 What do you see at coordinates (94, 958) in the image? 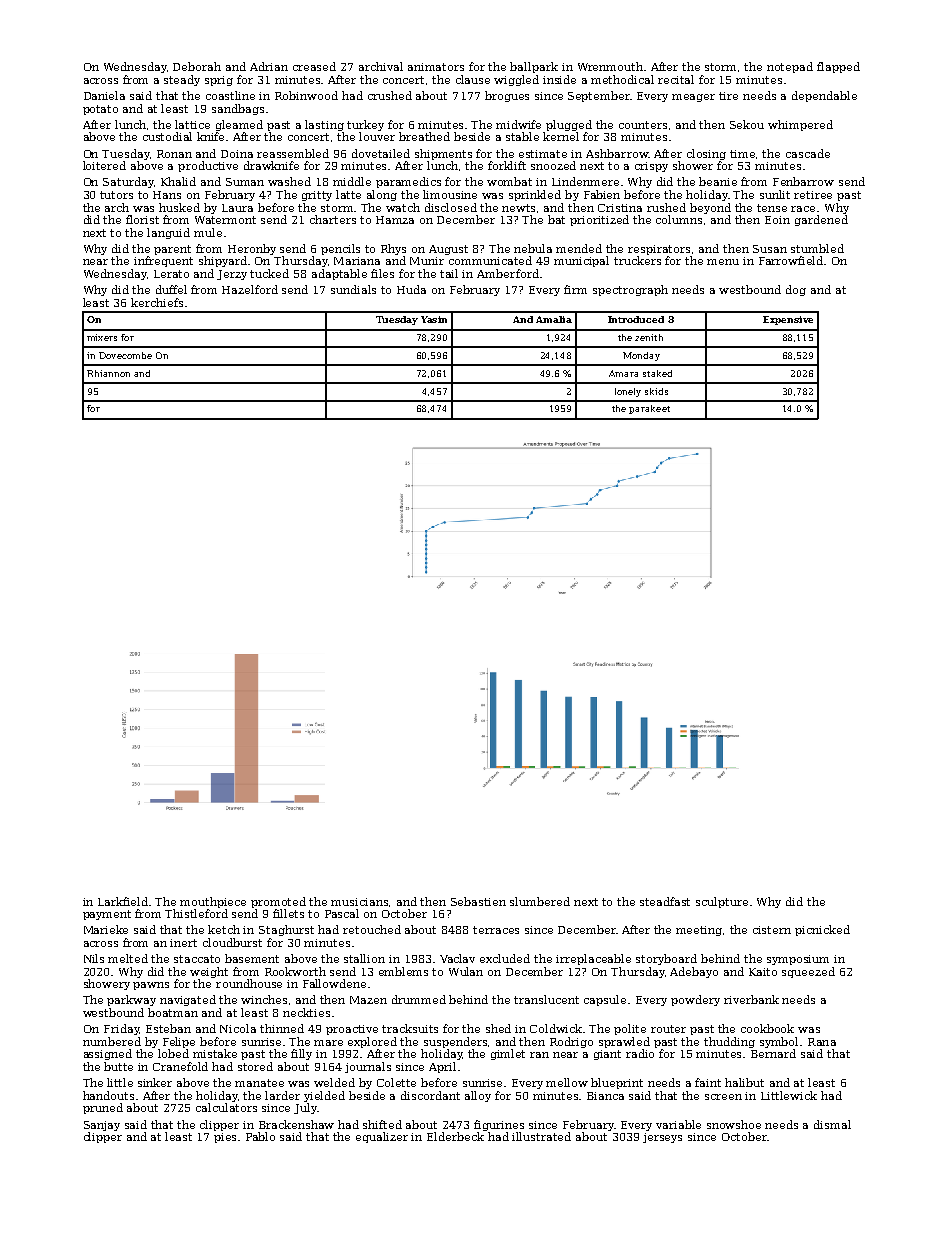
I see `Nils` at bounding box center [94, 958].
